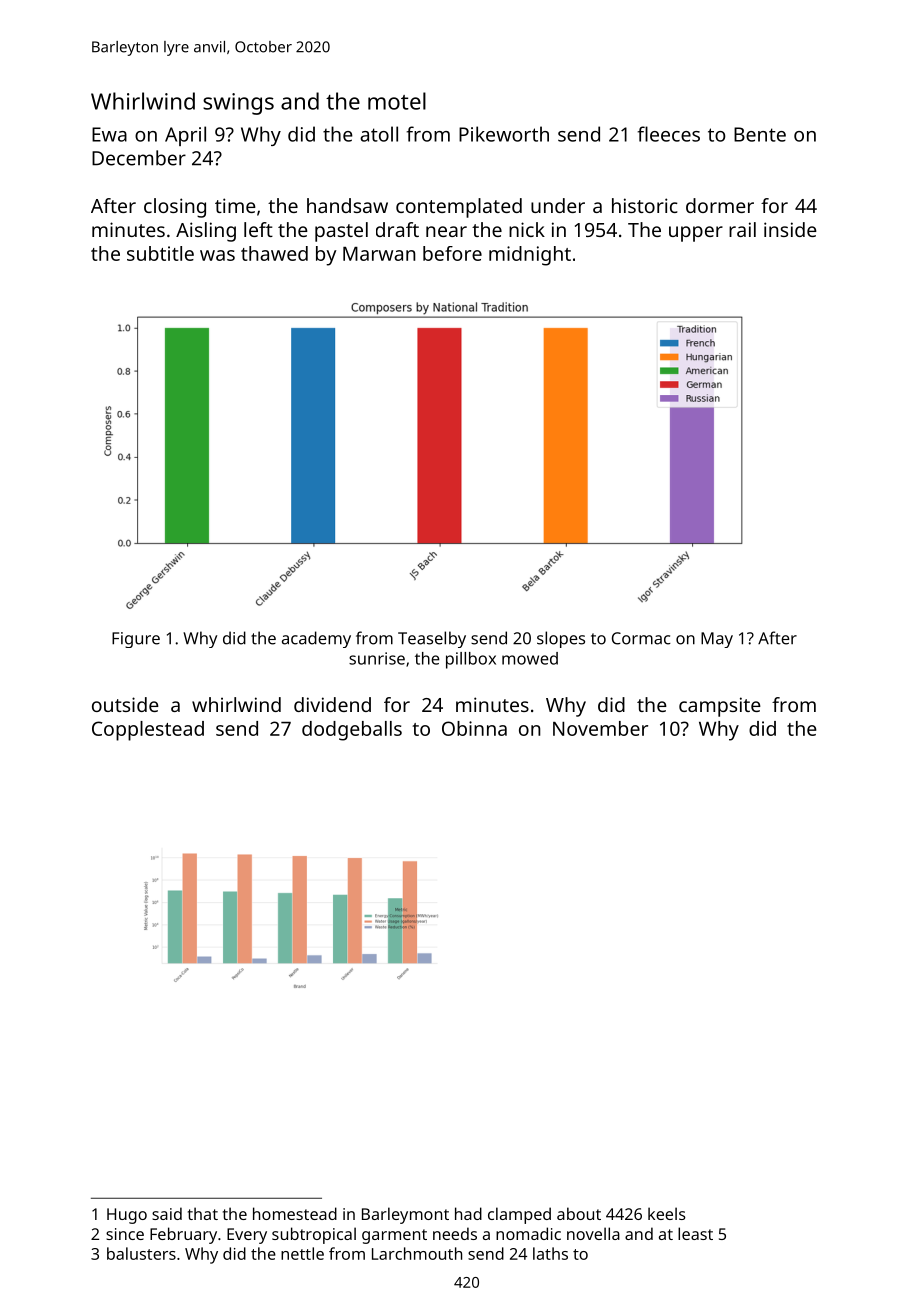 This screenshot has width=908, height=1316. Describe the element at coordinates (720, 707) in the screenshot. I see `campsite` at that location.
